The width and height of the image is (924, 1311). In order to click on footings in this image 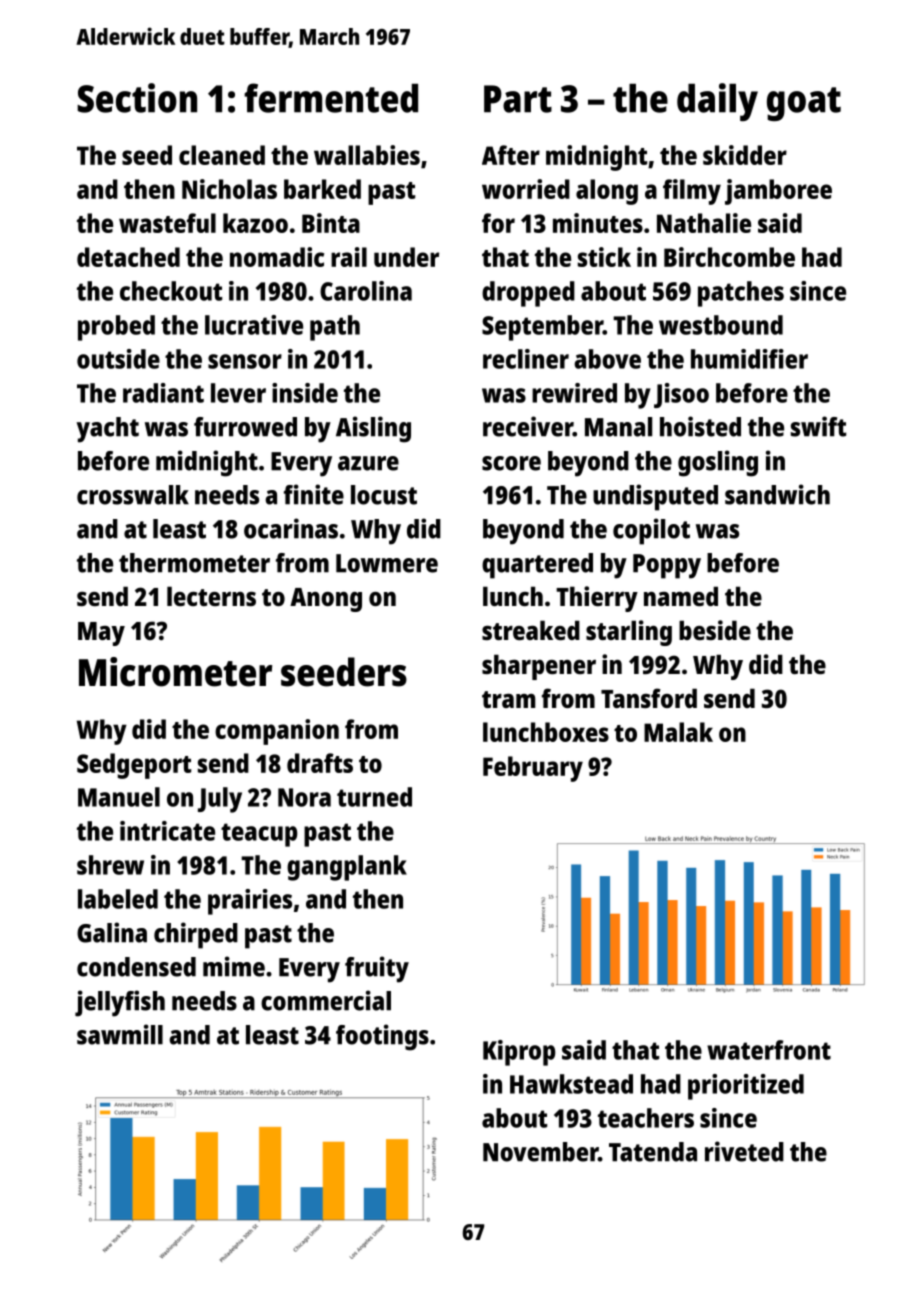, I will do `click(382, 1037)`.
